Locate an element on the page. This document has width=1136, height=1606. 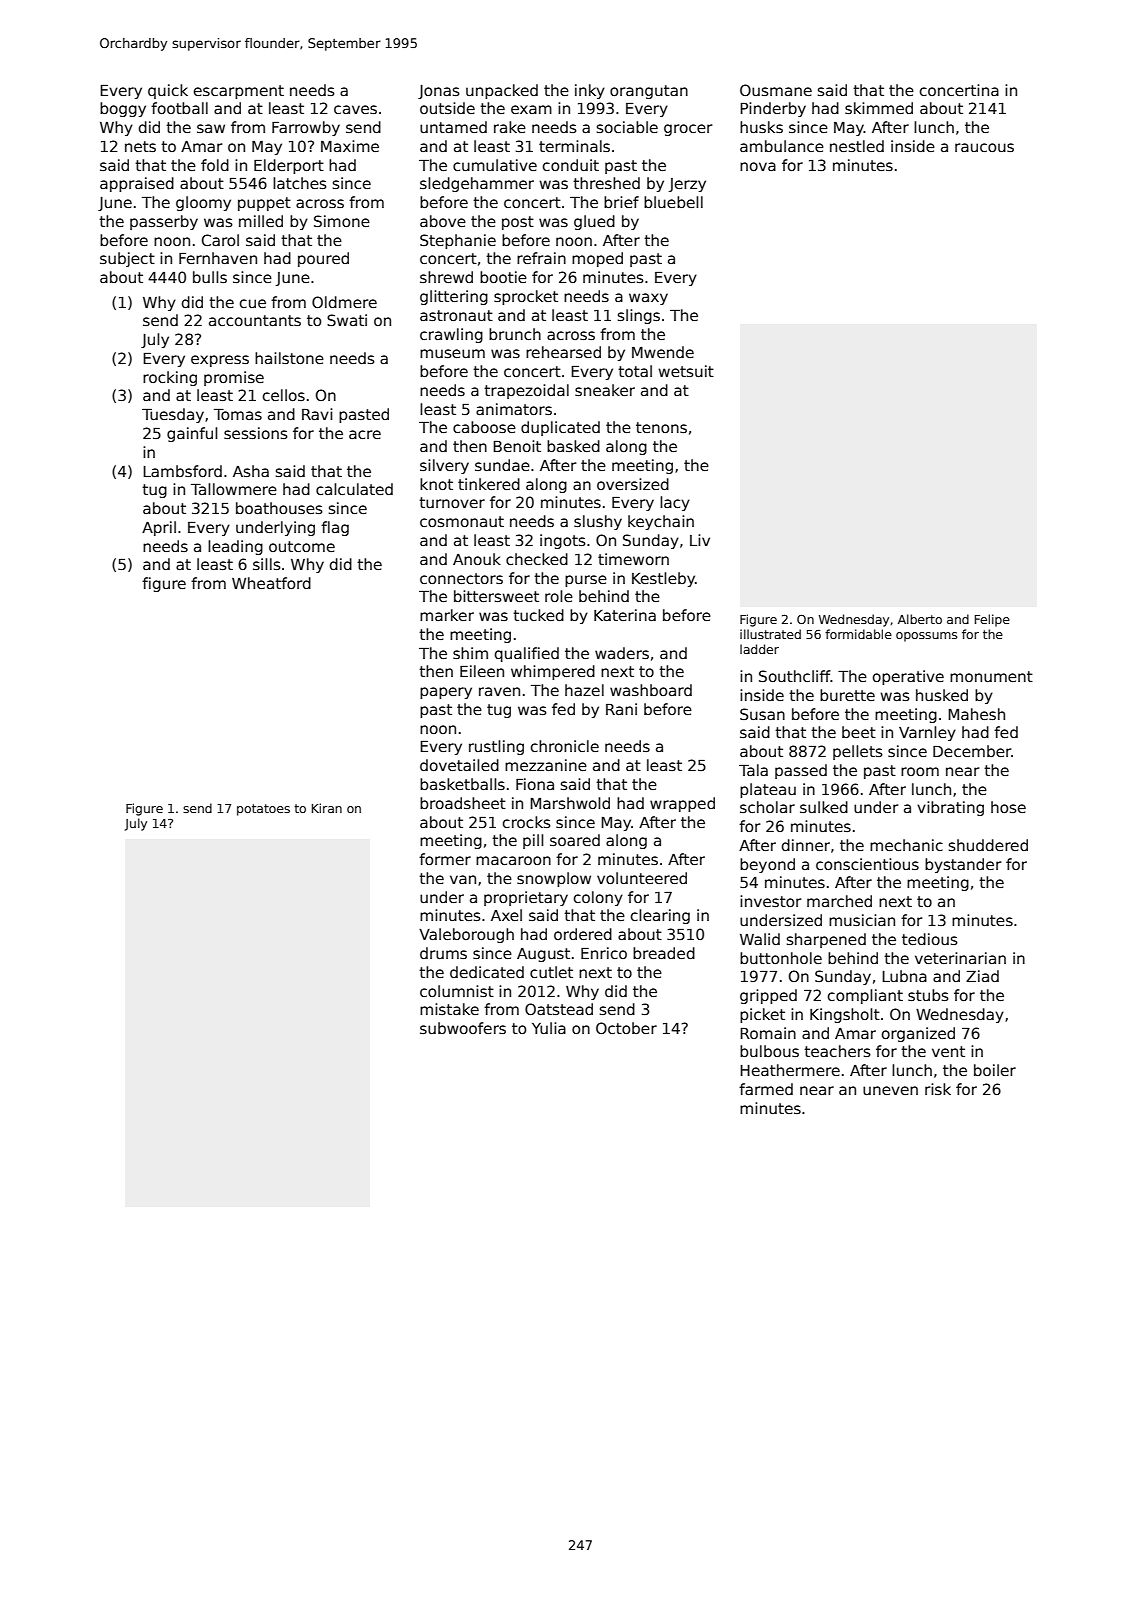
opossums is located at coordinates (926, 637).
